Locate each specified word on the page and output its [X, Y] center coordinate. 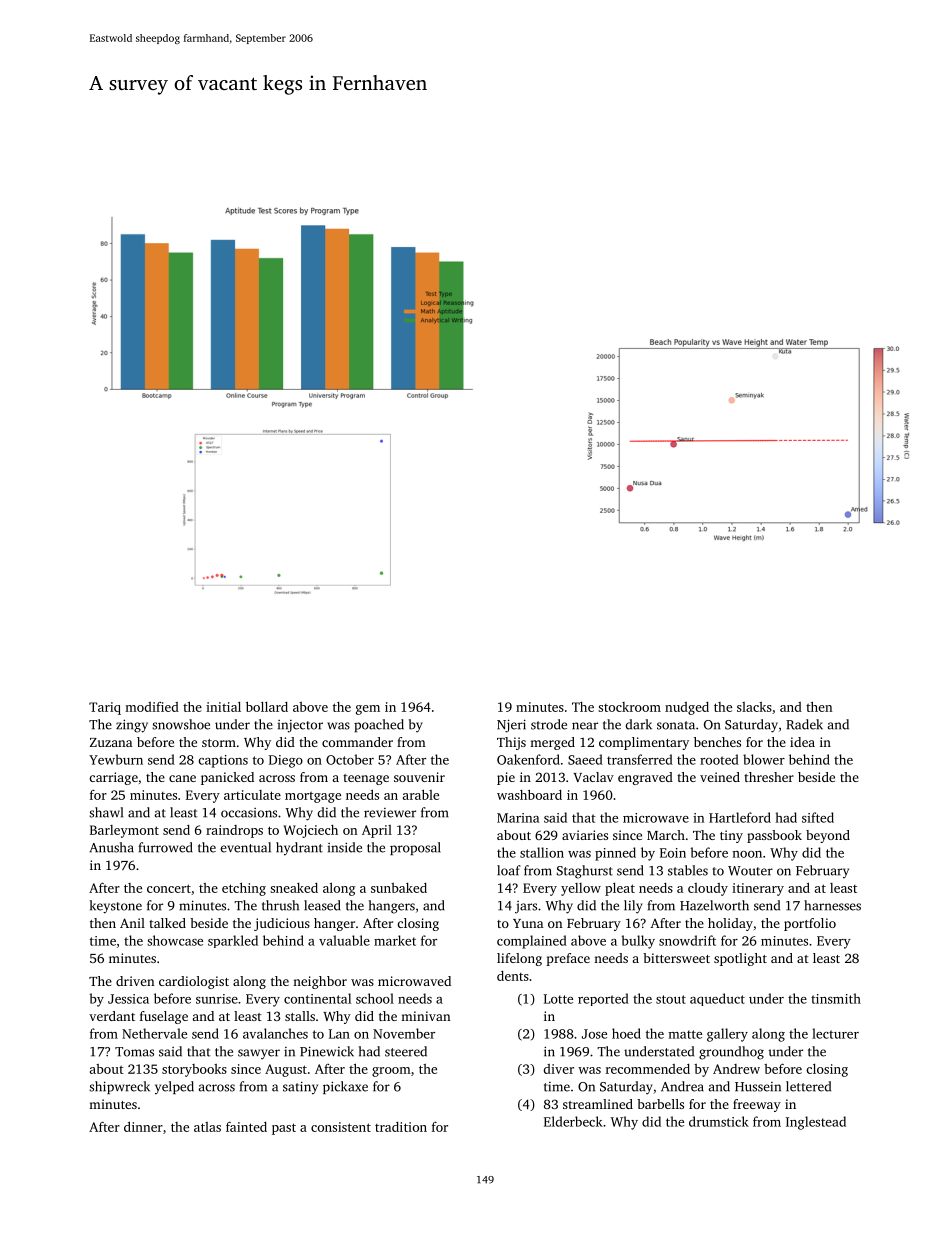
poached [379, 725]
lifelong [519, 959]
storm [219, 743]
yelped [174, 1088]
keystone [116, 907]
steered [406, 1051]
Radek [804, 724]
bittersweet [676, 958]
